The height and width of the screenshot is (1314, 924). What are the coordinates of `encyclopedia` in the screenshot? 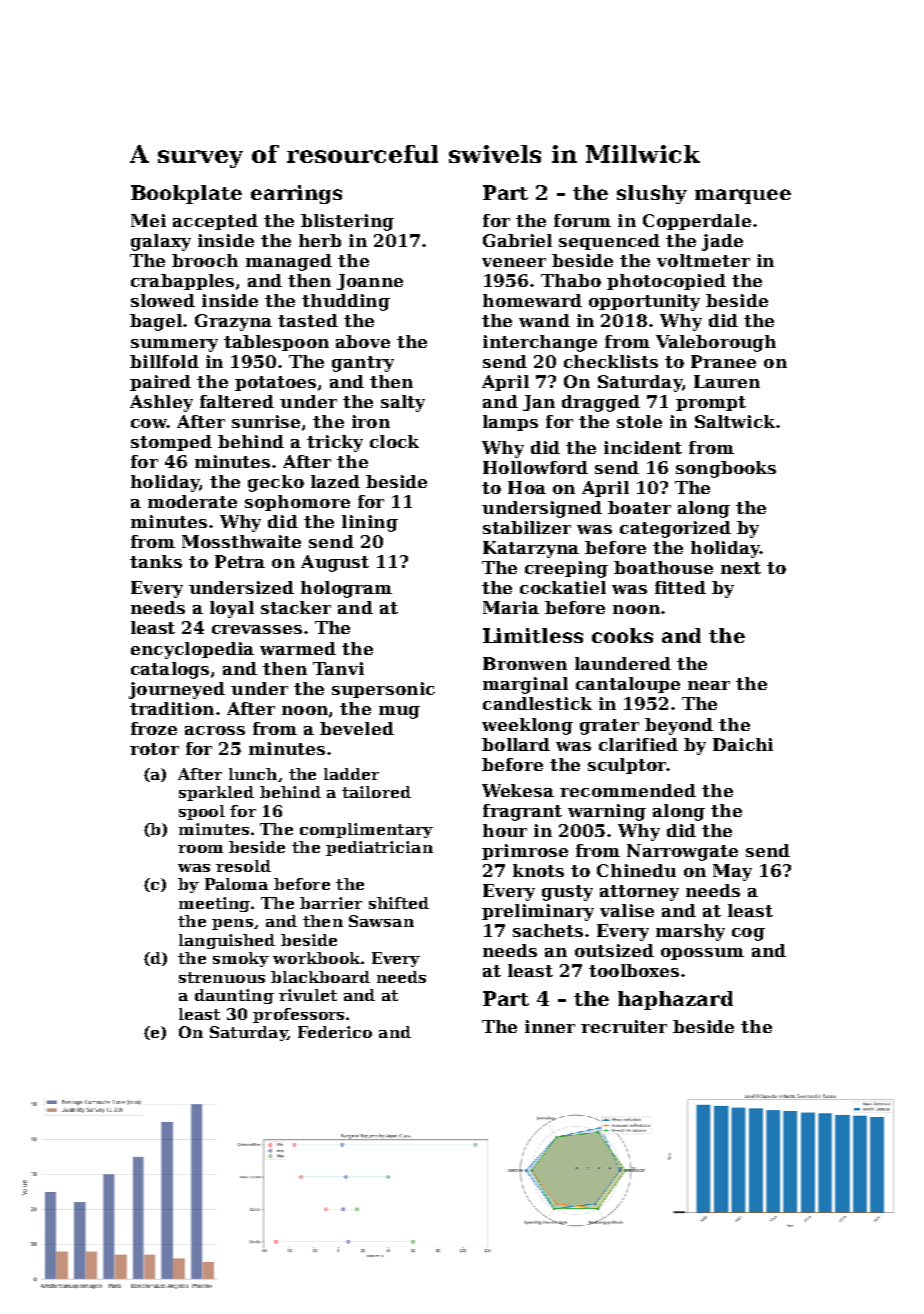 It's located at (192, 650).
